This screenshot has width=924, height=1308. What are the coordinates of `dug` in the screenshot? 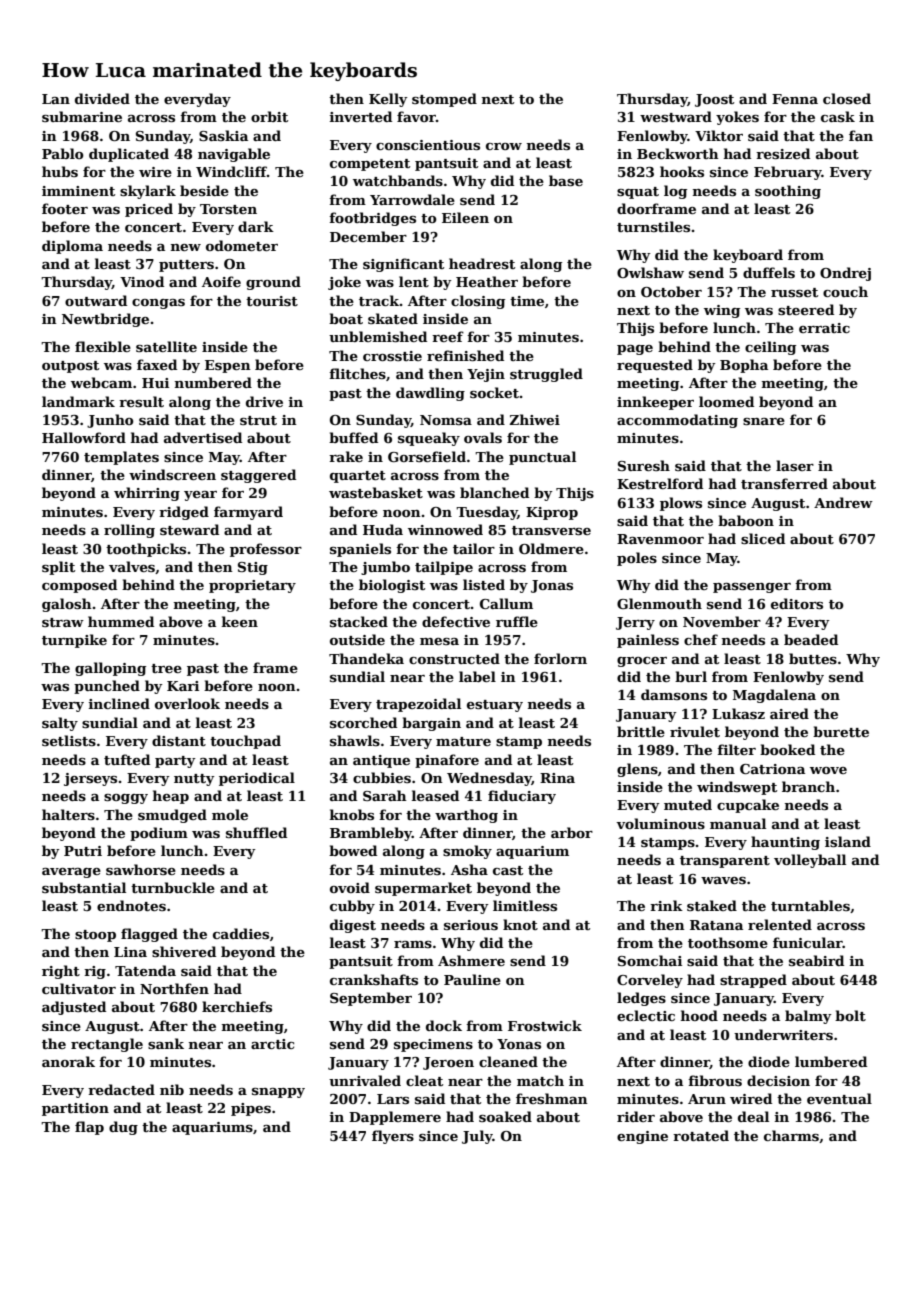 It's located at (123, 1128).
